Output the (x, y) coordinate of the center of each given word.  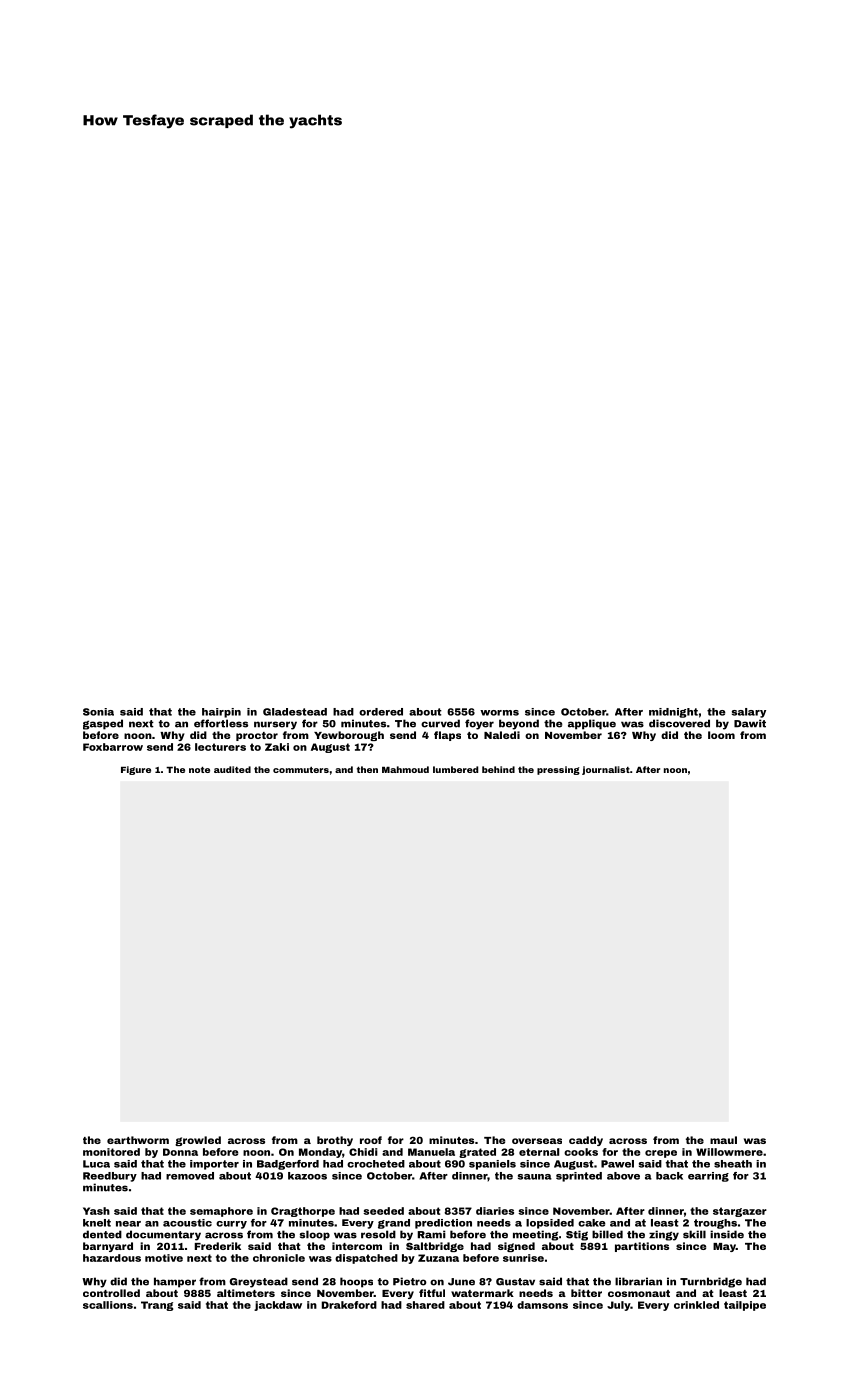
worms (499, 713)
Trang (157, 1306)
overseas (537, 1141)
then (367, 769)
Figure (136, 770)
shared (425, 1305)
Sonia (98, 712)
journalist (606, 770)
